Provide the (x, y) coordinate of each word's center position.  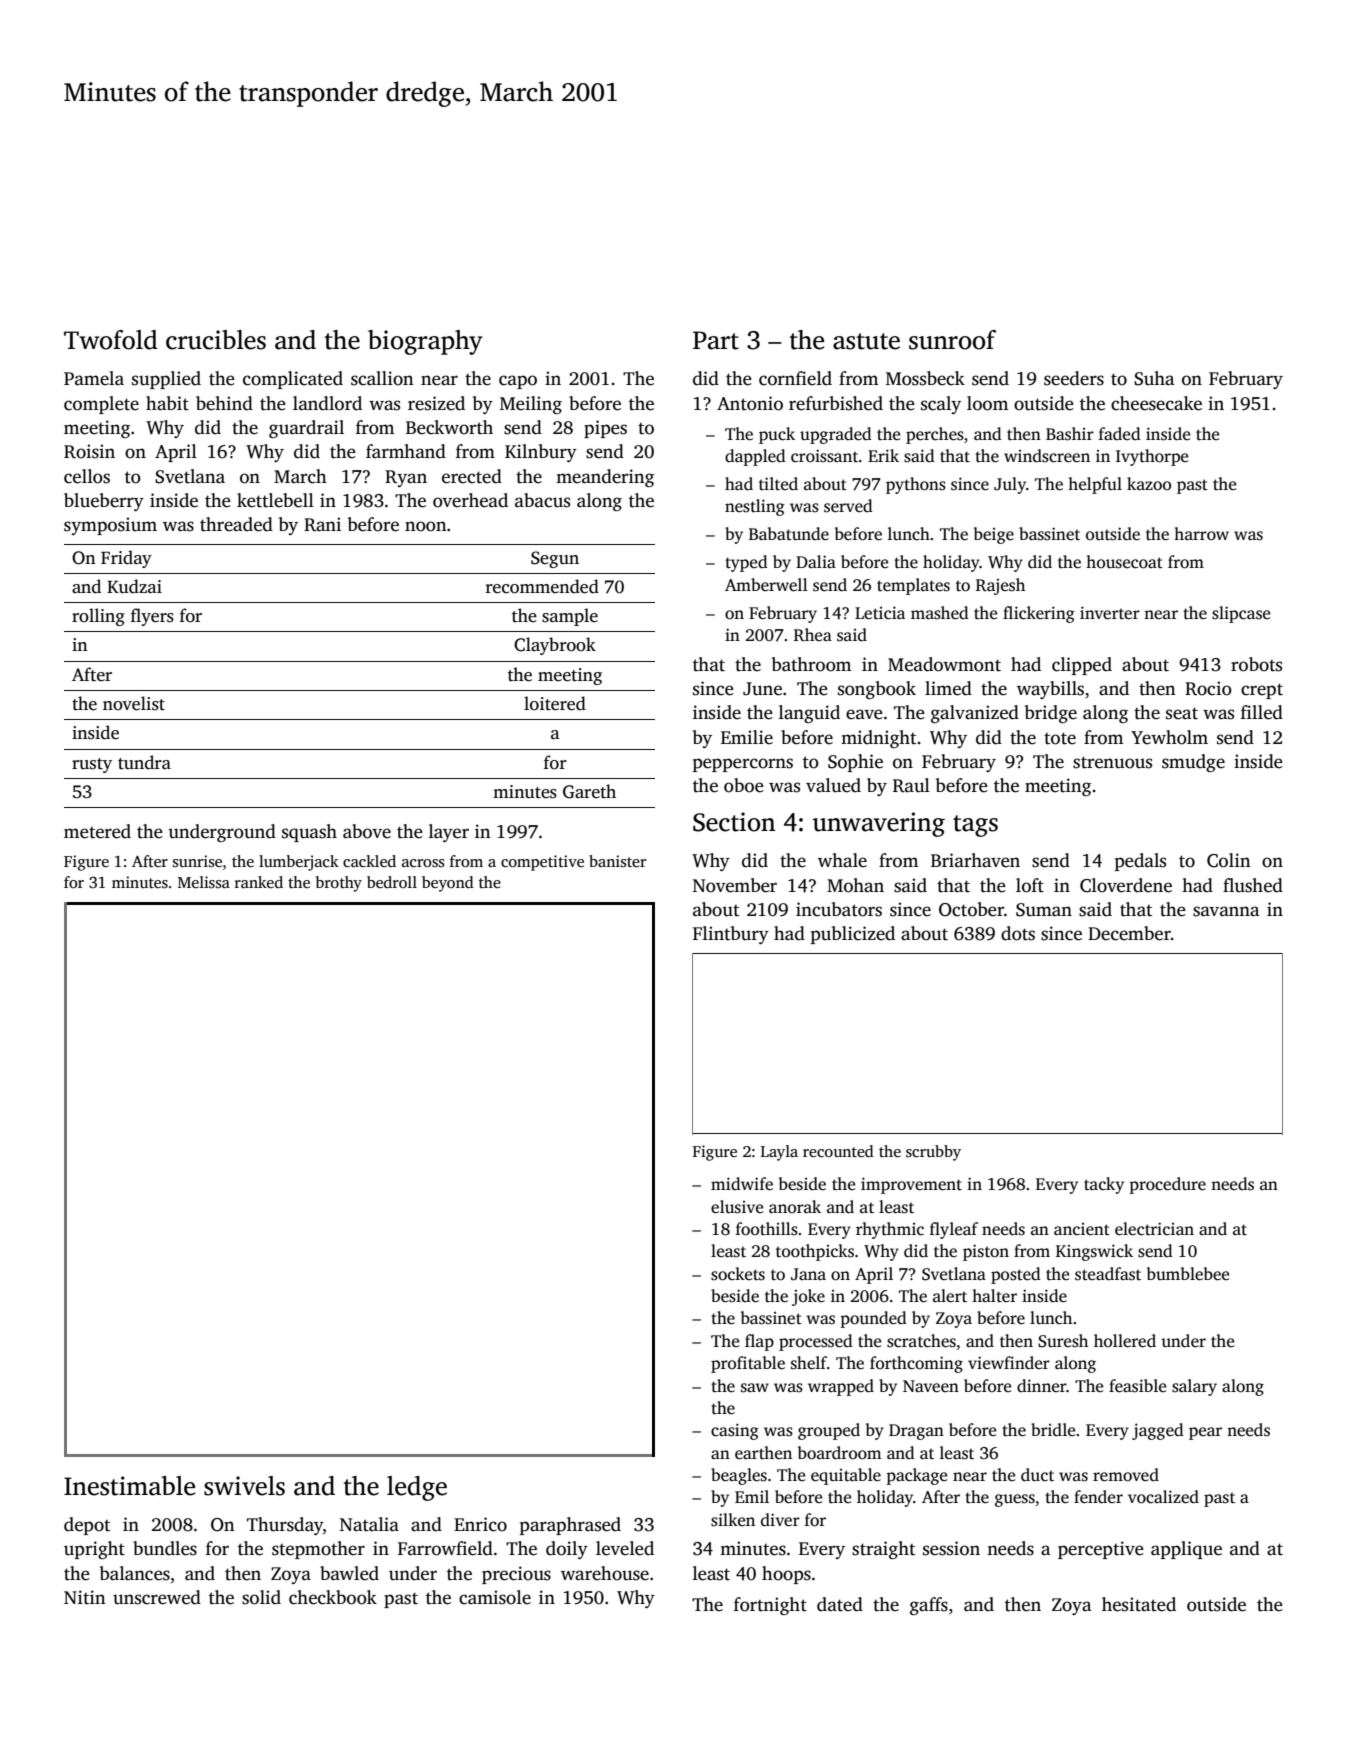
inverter (1110, 613)
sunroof (952, 340)
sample (570, 617)
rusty (92, 765)
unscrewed (157, 1597)
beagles (739, 1476)
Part (716, 340)
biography (425, 342)
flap (759, 1342)
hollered (1125, 1341)
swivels (244, 1486)
